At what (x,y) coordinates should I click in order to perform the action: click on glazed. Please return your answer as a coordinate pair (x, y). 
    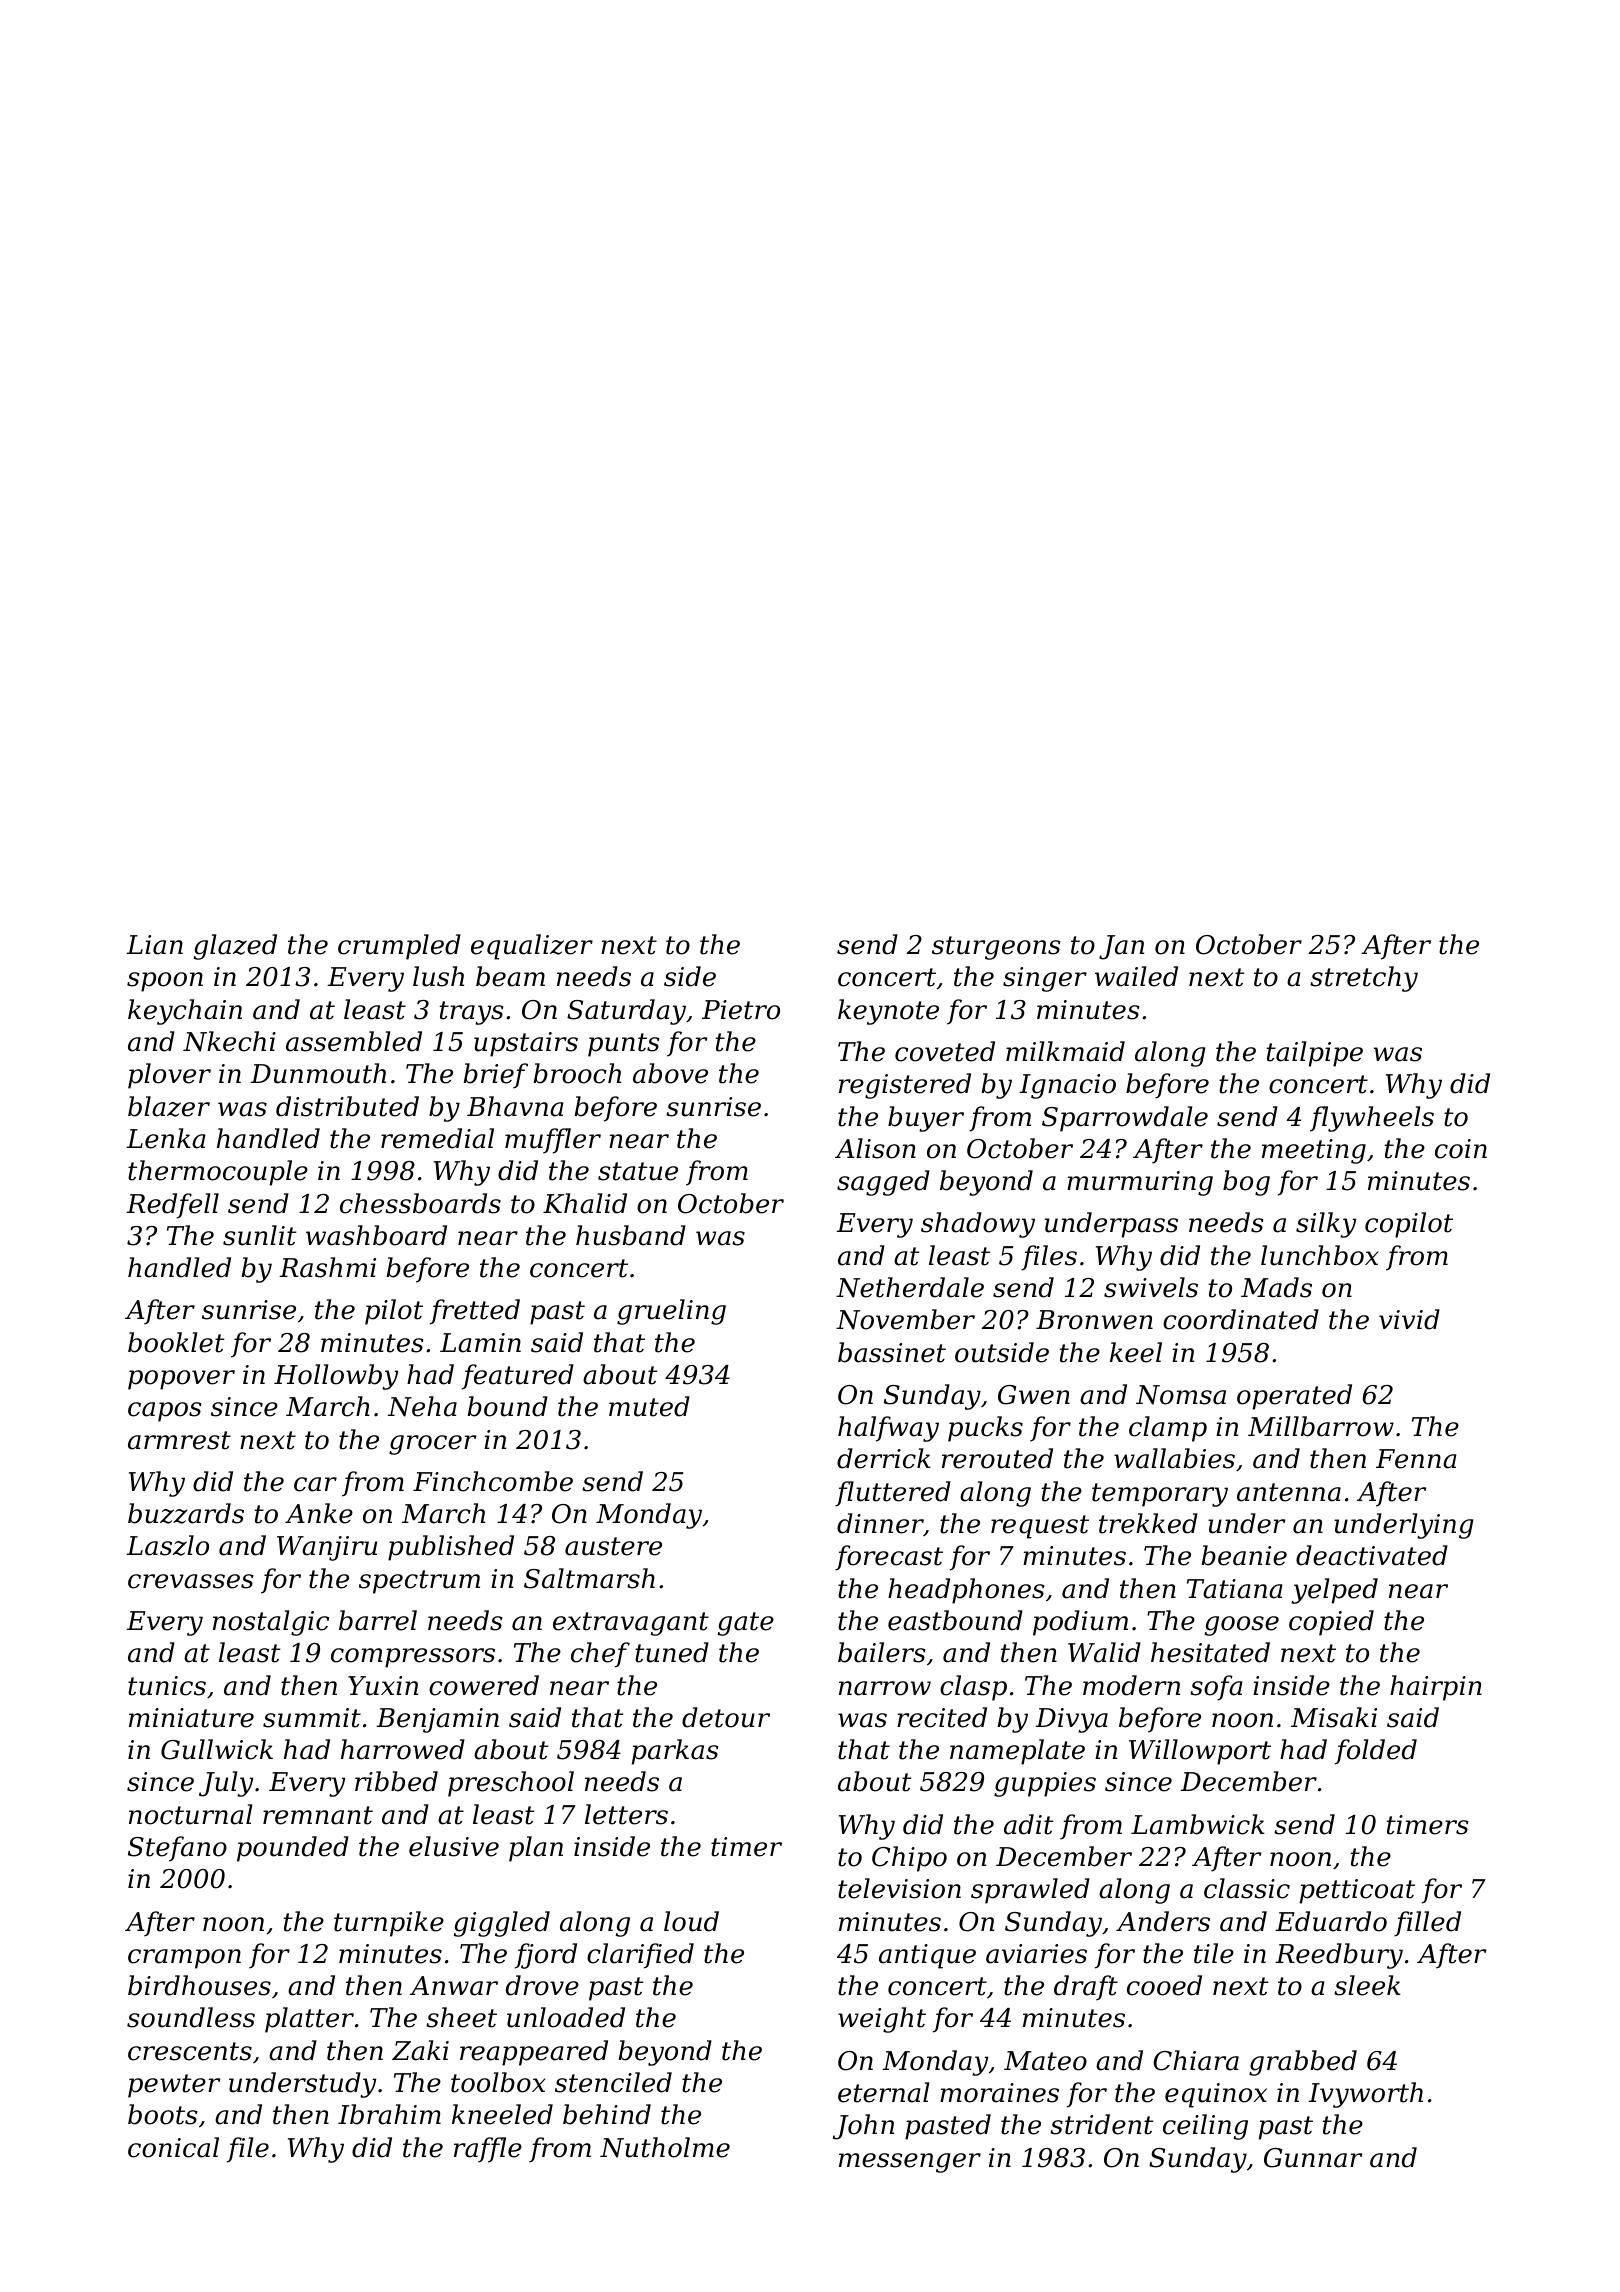
    Looking at the image, I should click on (235, 947).
